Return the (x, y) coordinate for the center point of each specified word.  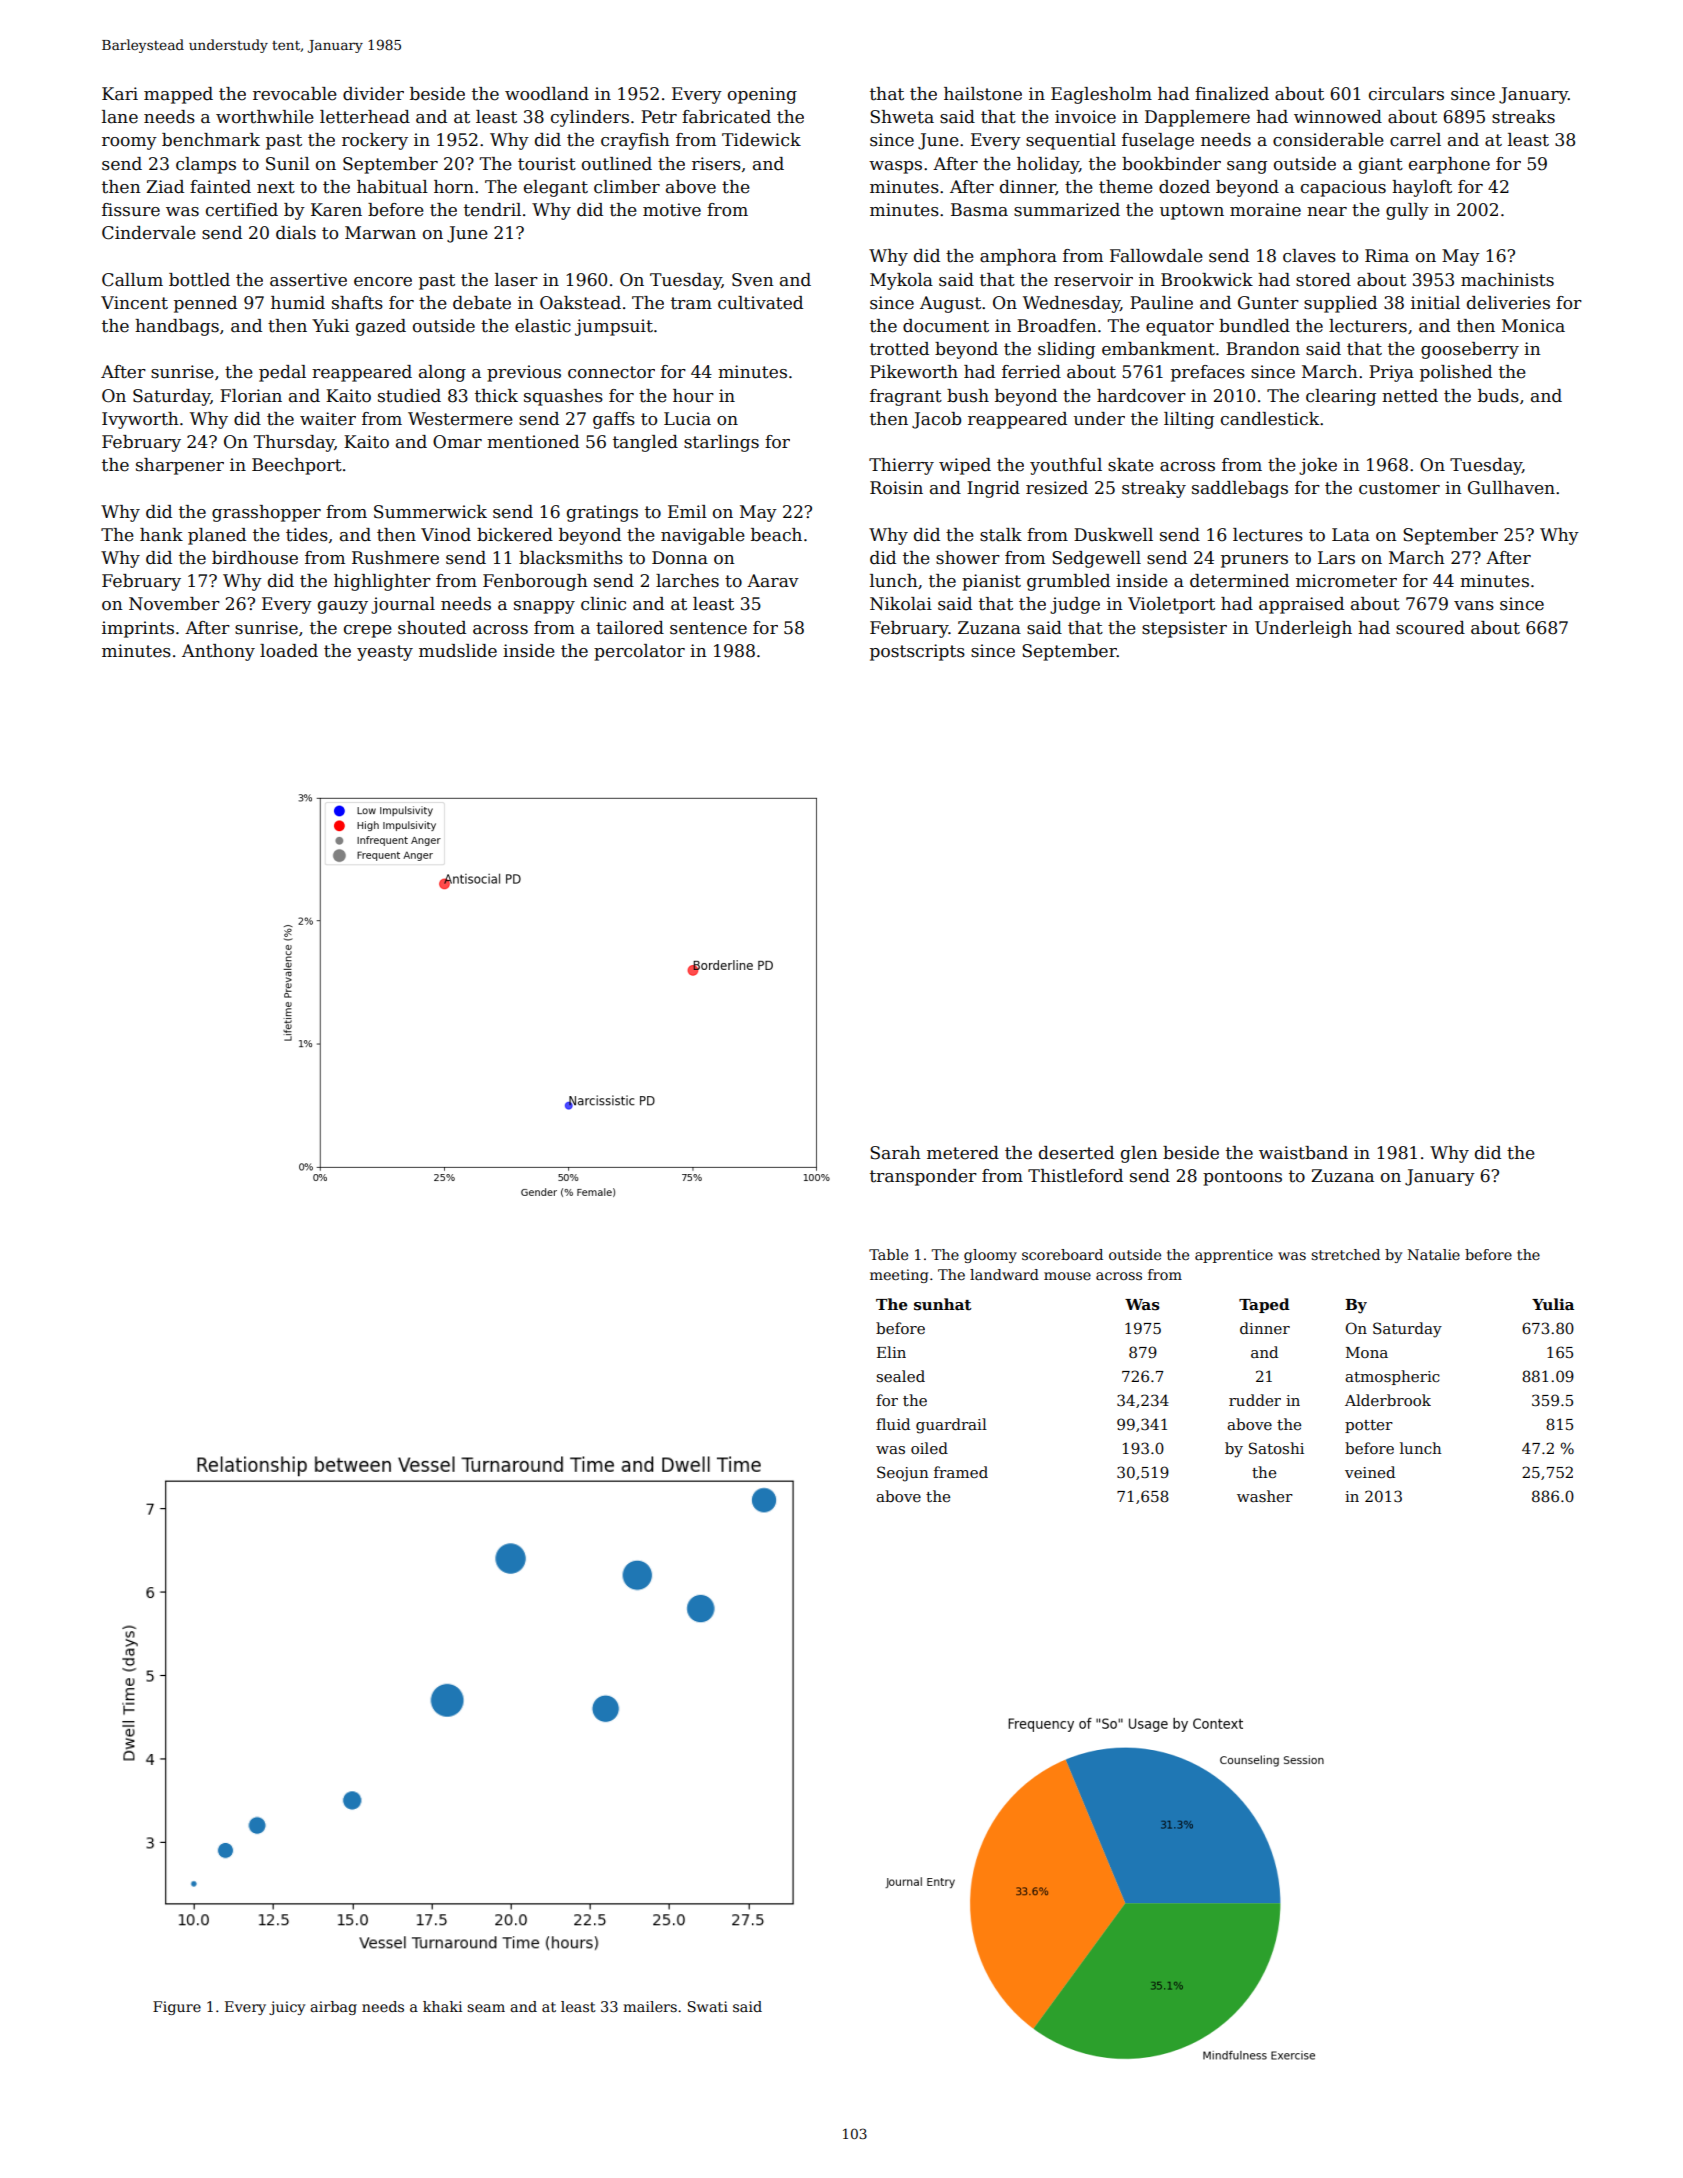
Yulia (1553, 1304)
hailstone (983, 94)
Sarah (895, 1153)
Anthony (218, 652)
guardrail (951, 1426)
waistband (1303, 1153)
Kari (120, 94)
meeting (899, 1276)
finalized (1232, 94)
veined (1370, 1472)
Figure (177, 2008)
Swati (708, 2006)
